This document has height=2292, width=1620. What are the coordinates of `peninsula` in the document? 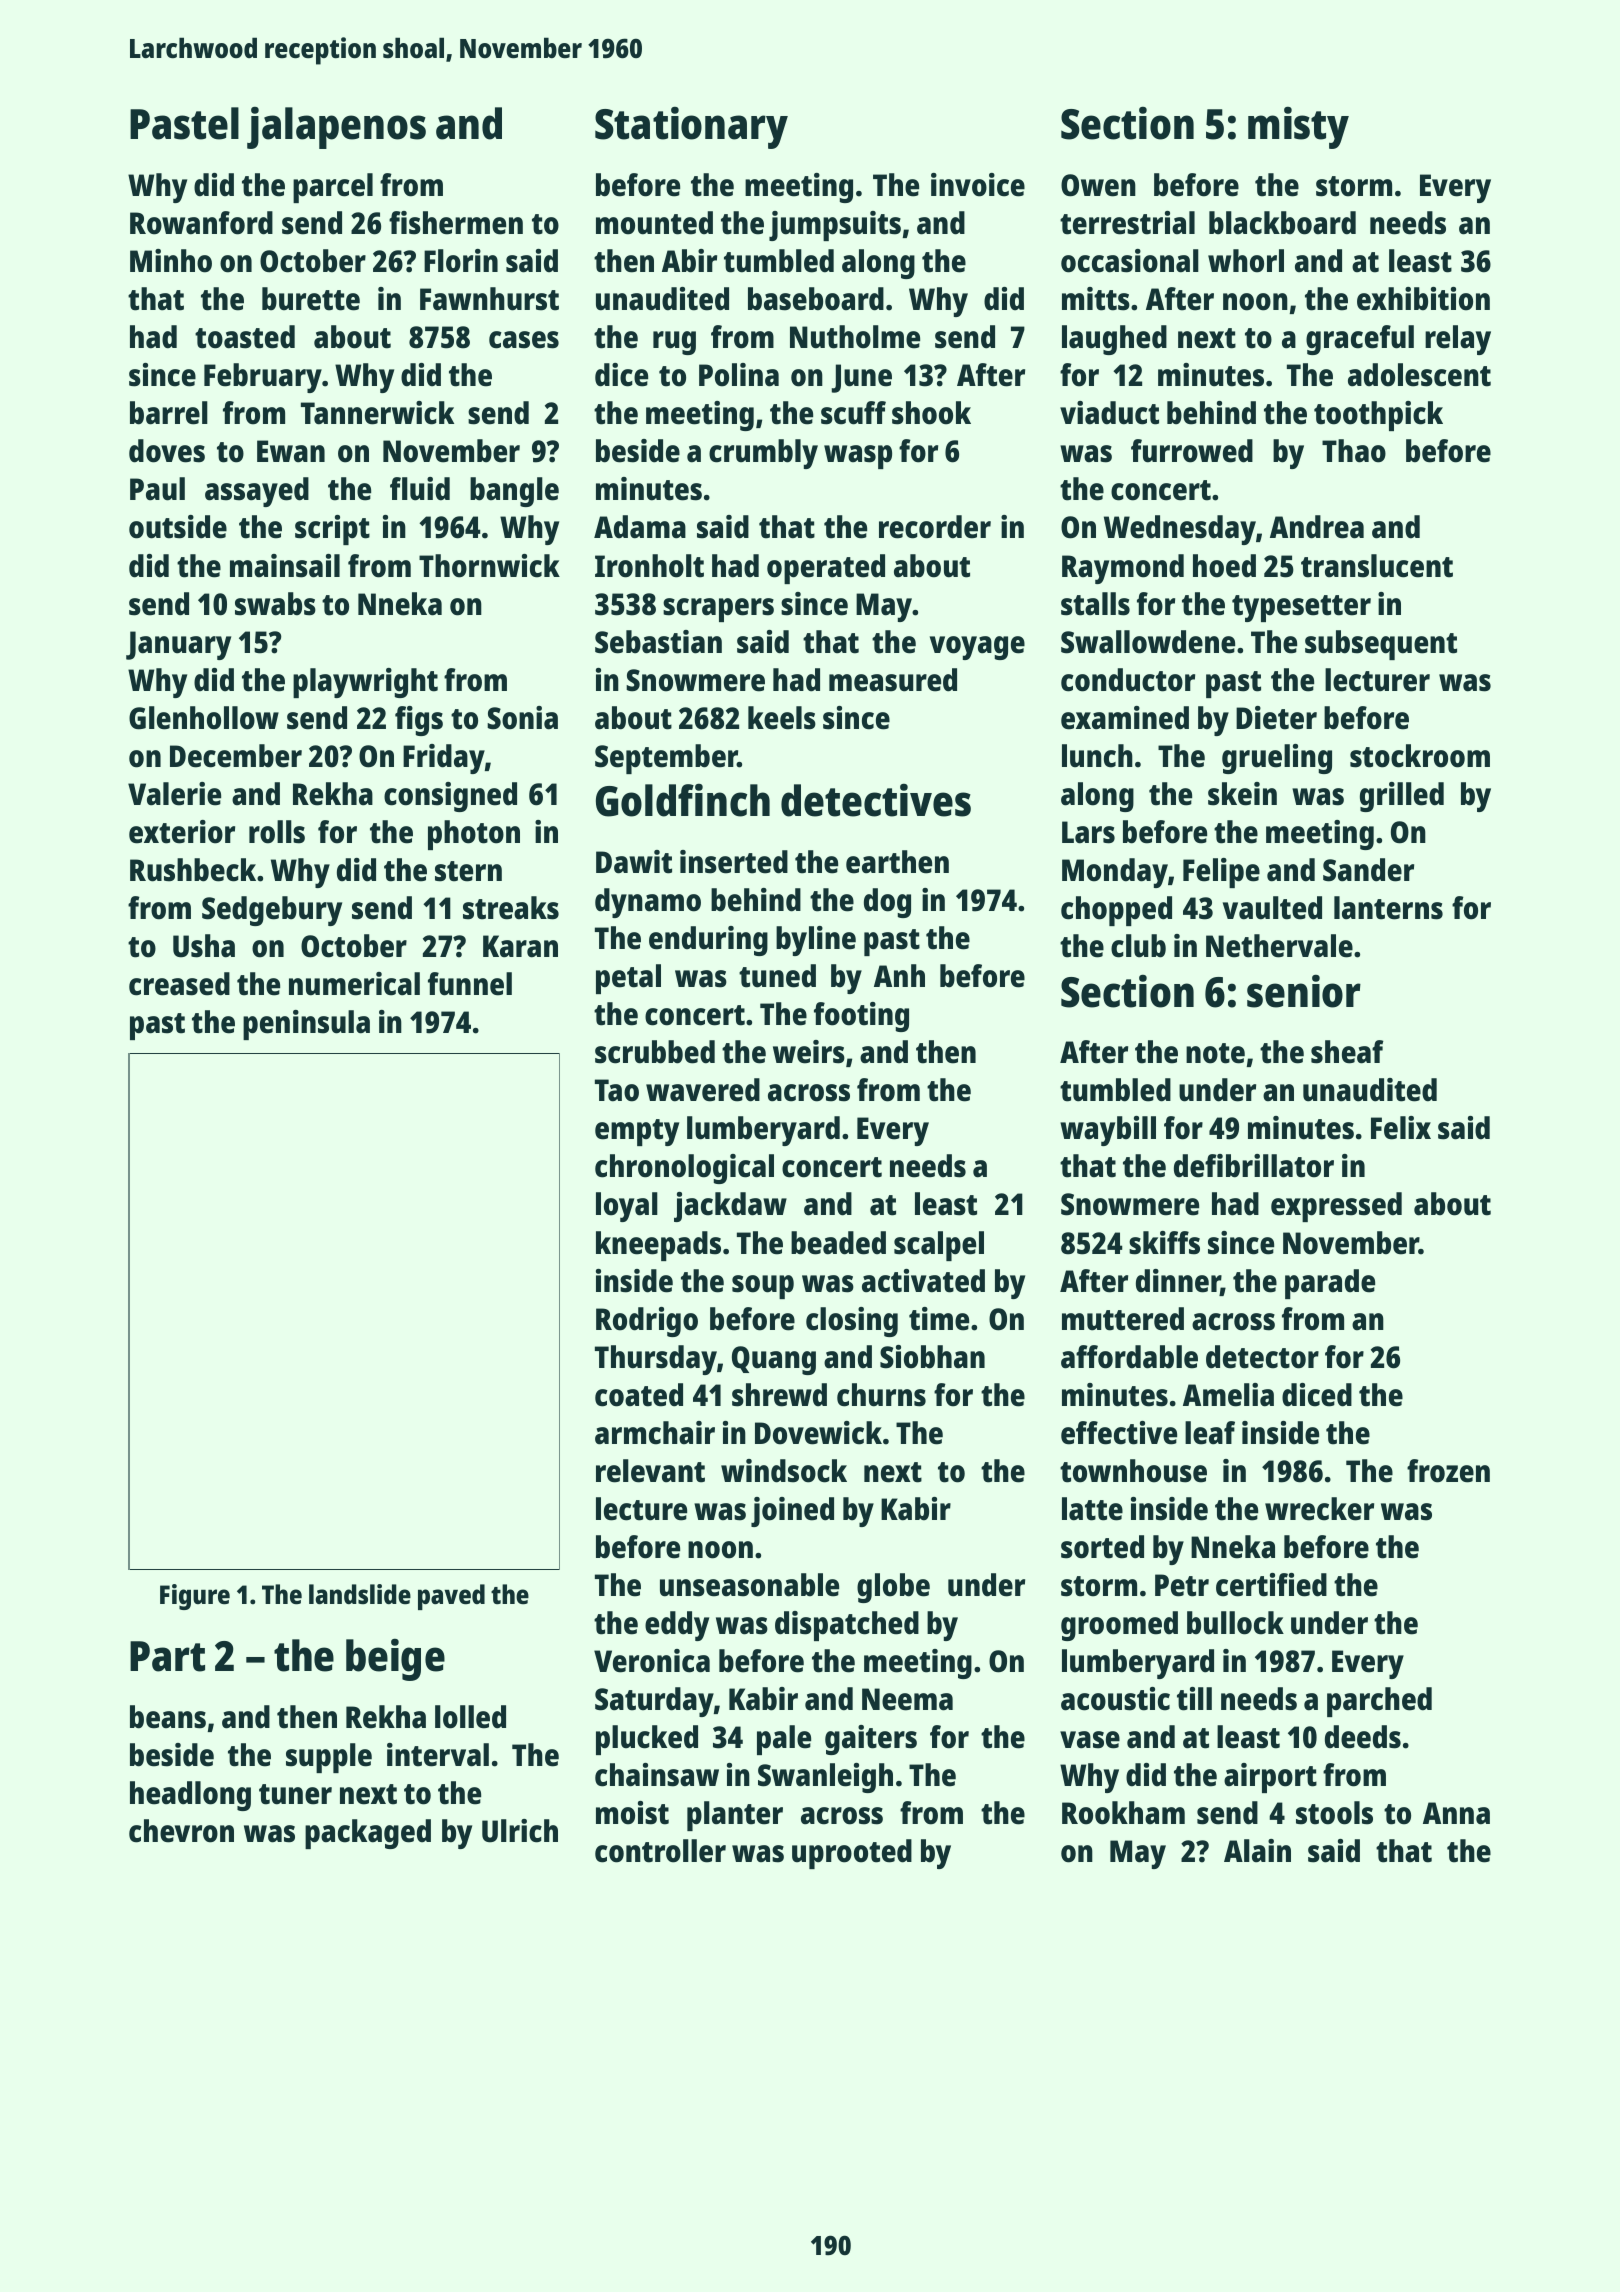 It's located at (306, 1025).
